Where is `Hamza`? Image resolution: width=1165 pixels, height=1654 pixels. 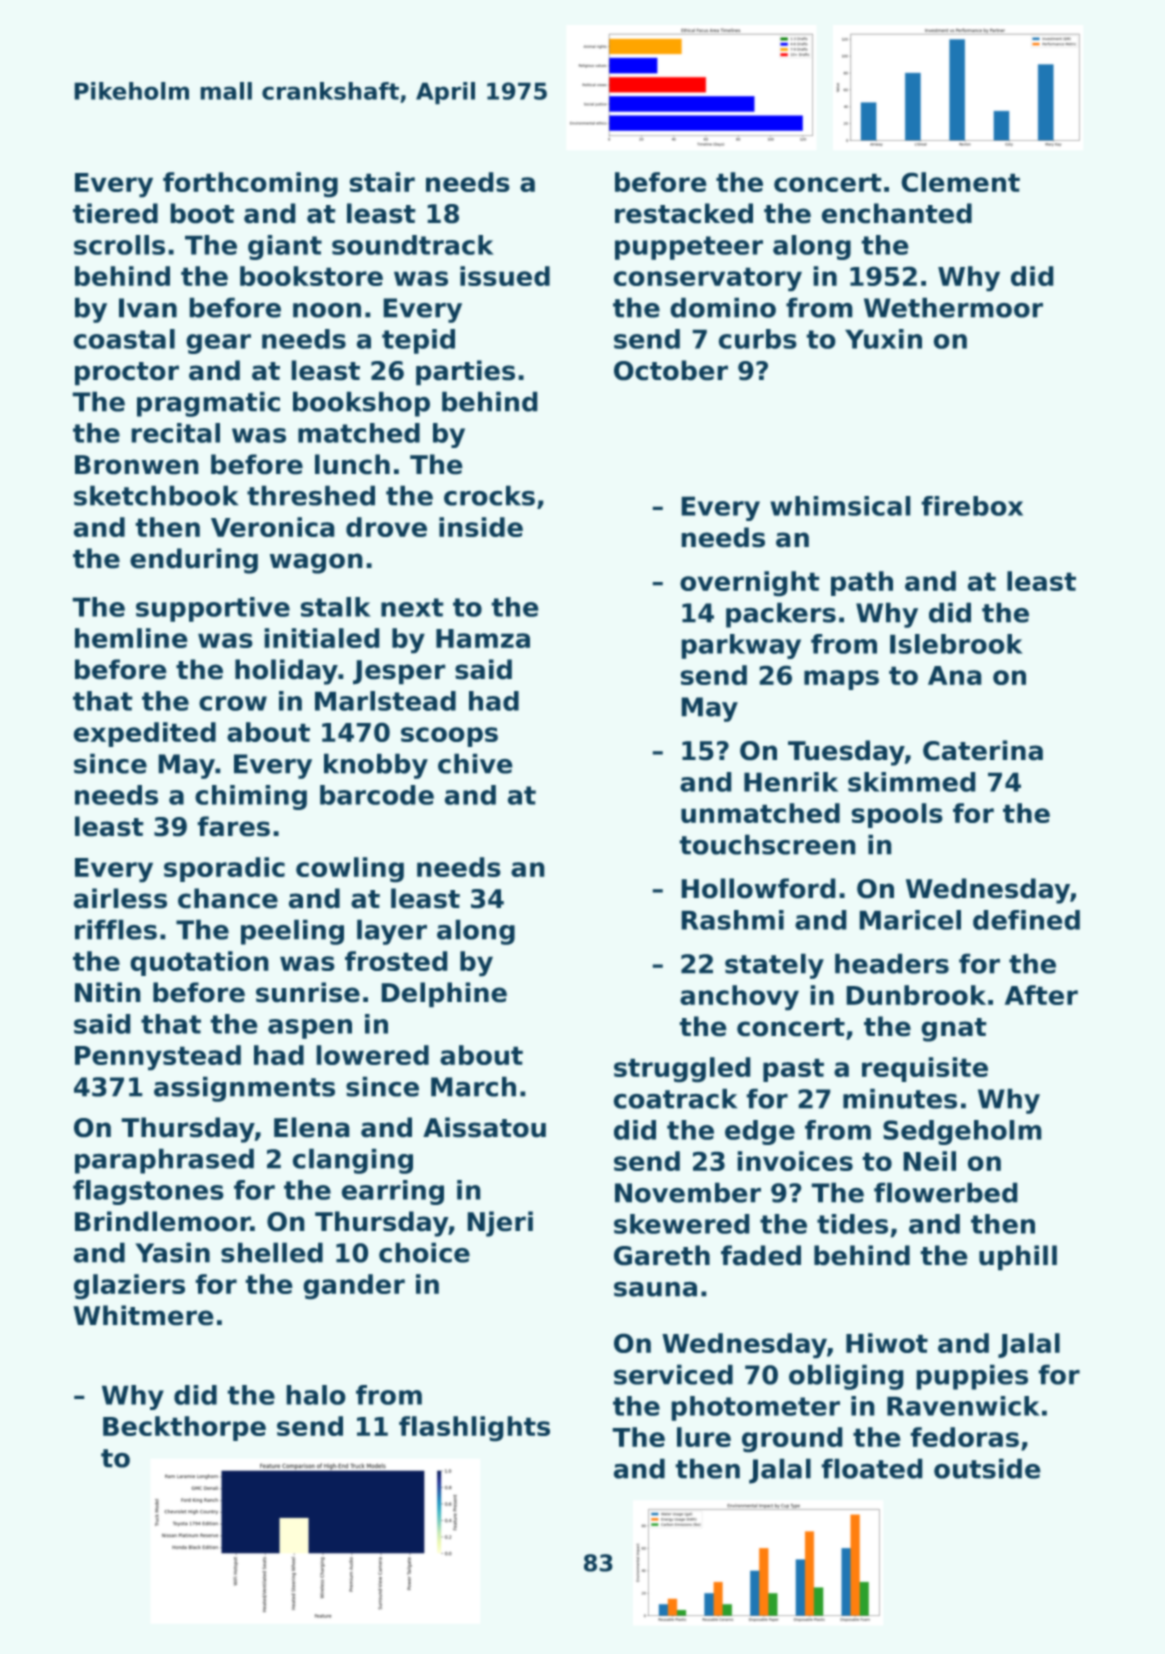 Hamza is located at coordinates (483, 638).
